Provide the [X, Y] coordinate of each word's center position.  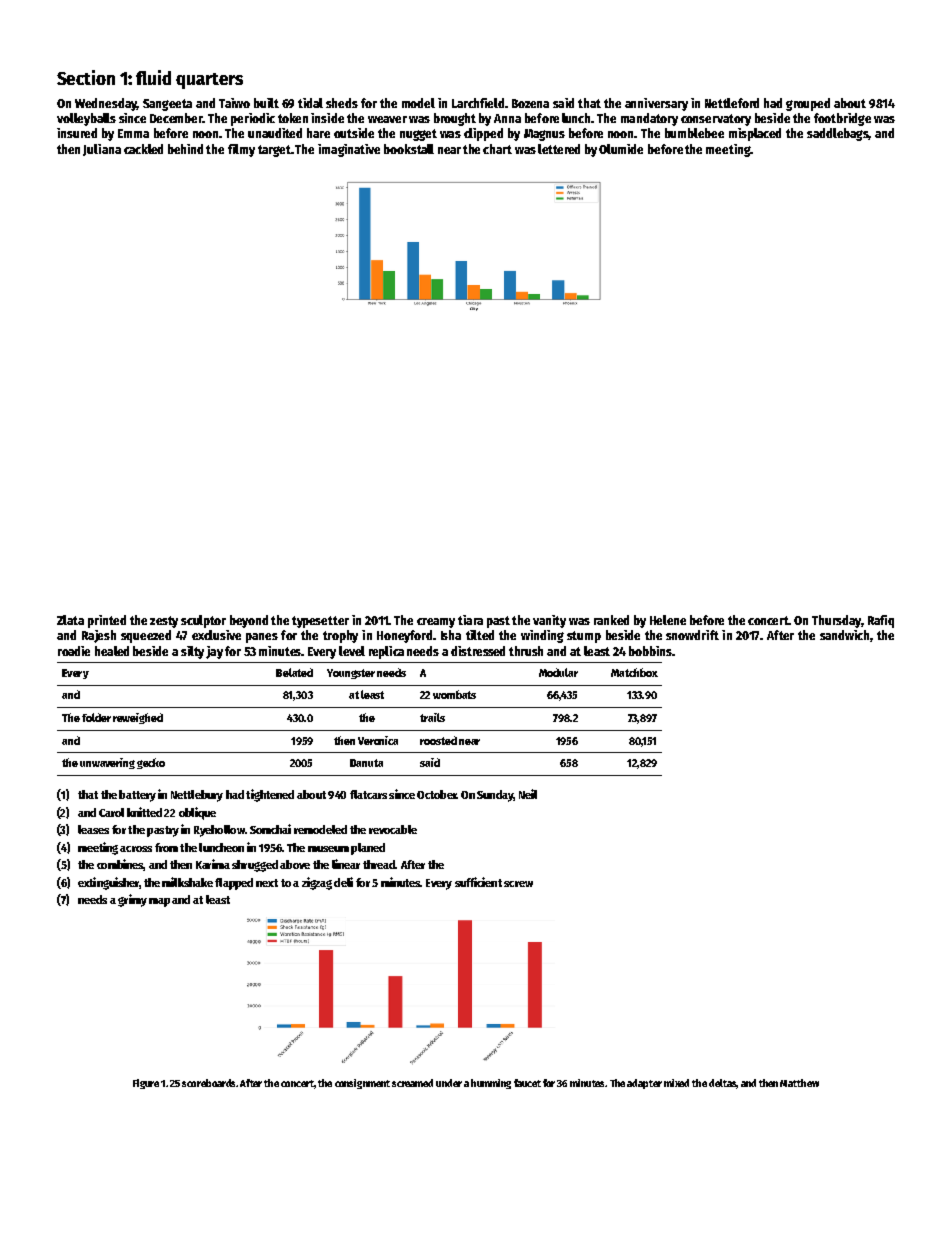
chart [497, 149]
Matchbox [634, 672]
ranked [611, 620]
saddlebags [837, 134]
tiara [470, 620]
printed [107, 621]
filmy [241, 150]
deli [343, 882]
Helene [668, 620]
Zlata [70, 620]
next [267, 883]
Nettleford [732, 103]
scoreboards [208, 1083]
